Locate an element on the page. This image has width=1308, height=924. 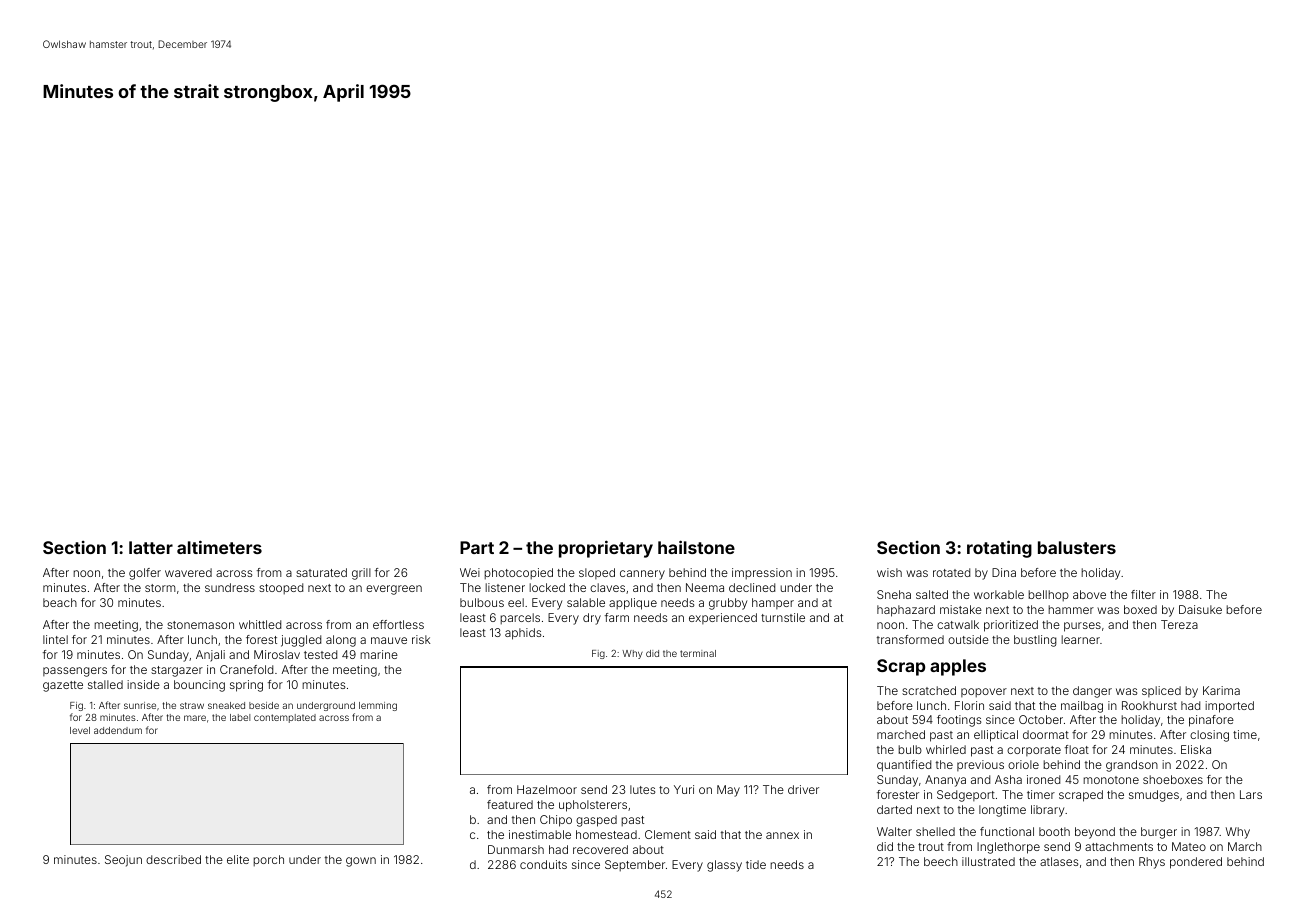
aphids is located at coordinates (523, 634).
